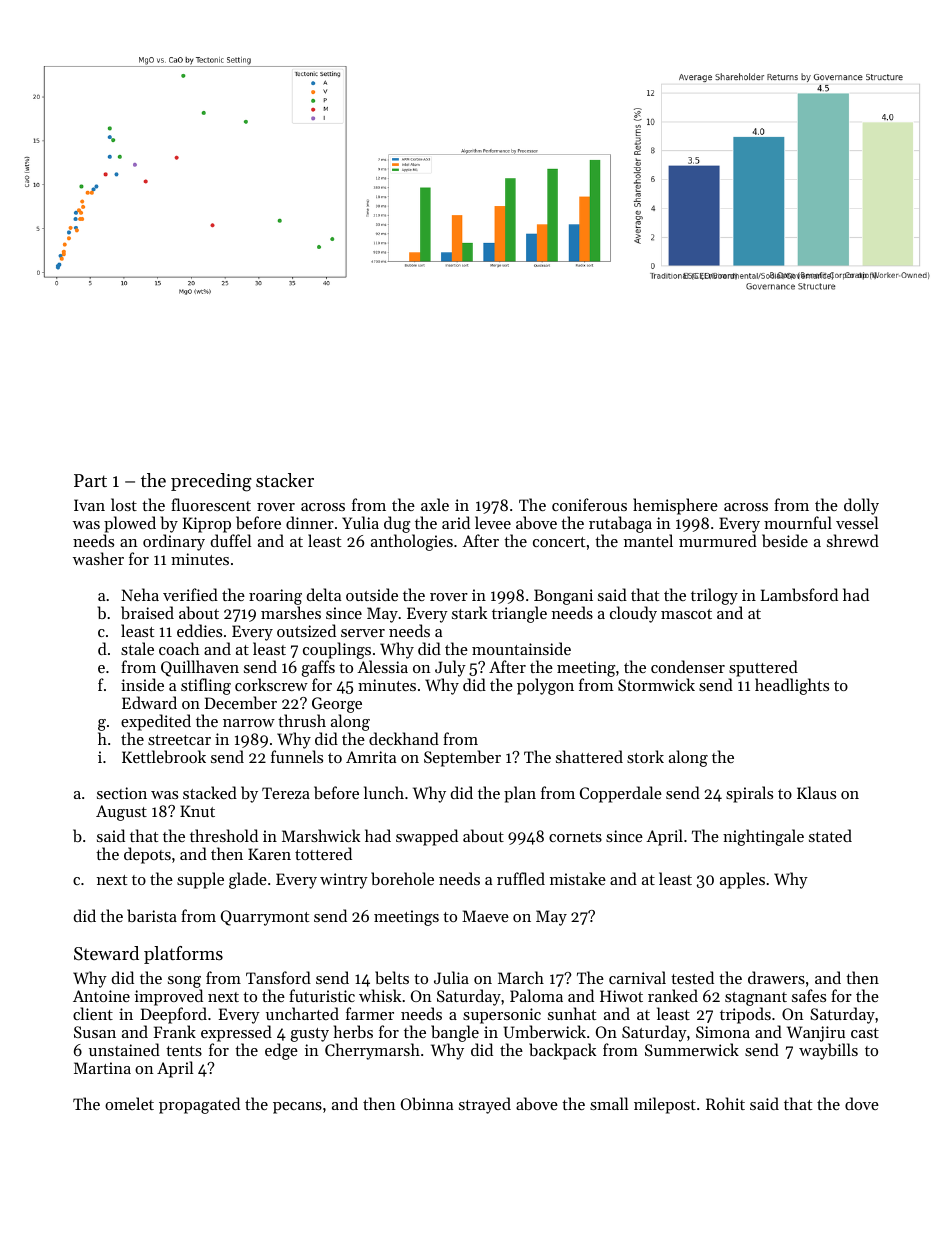 This screenshot has width=952, height=1233. What do you see at coordinates (98, 558) in the screenshot?
I see `washer` at bounding box center [98, 558].
